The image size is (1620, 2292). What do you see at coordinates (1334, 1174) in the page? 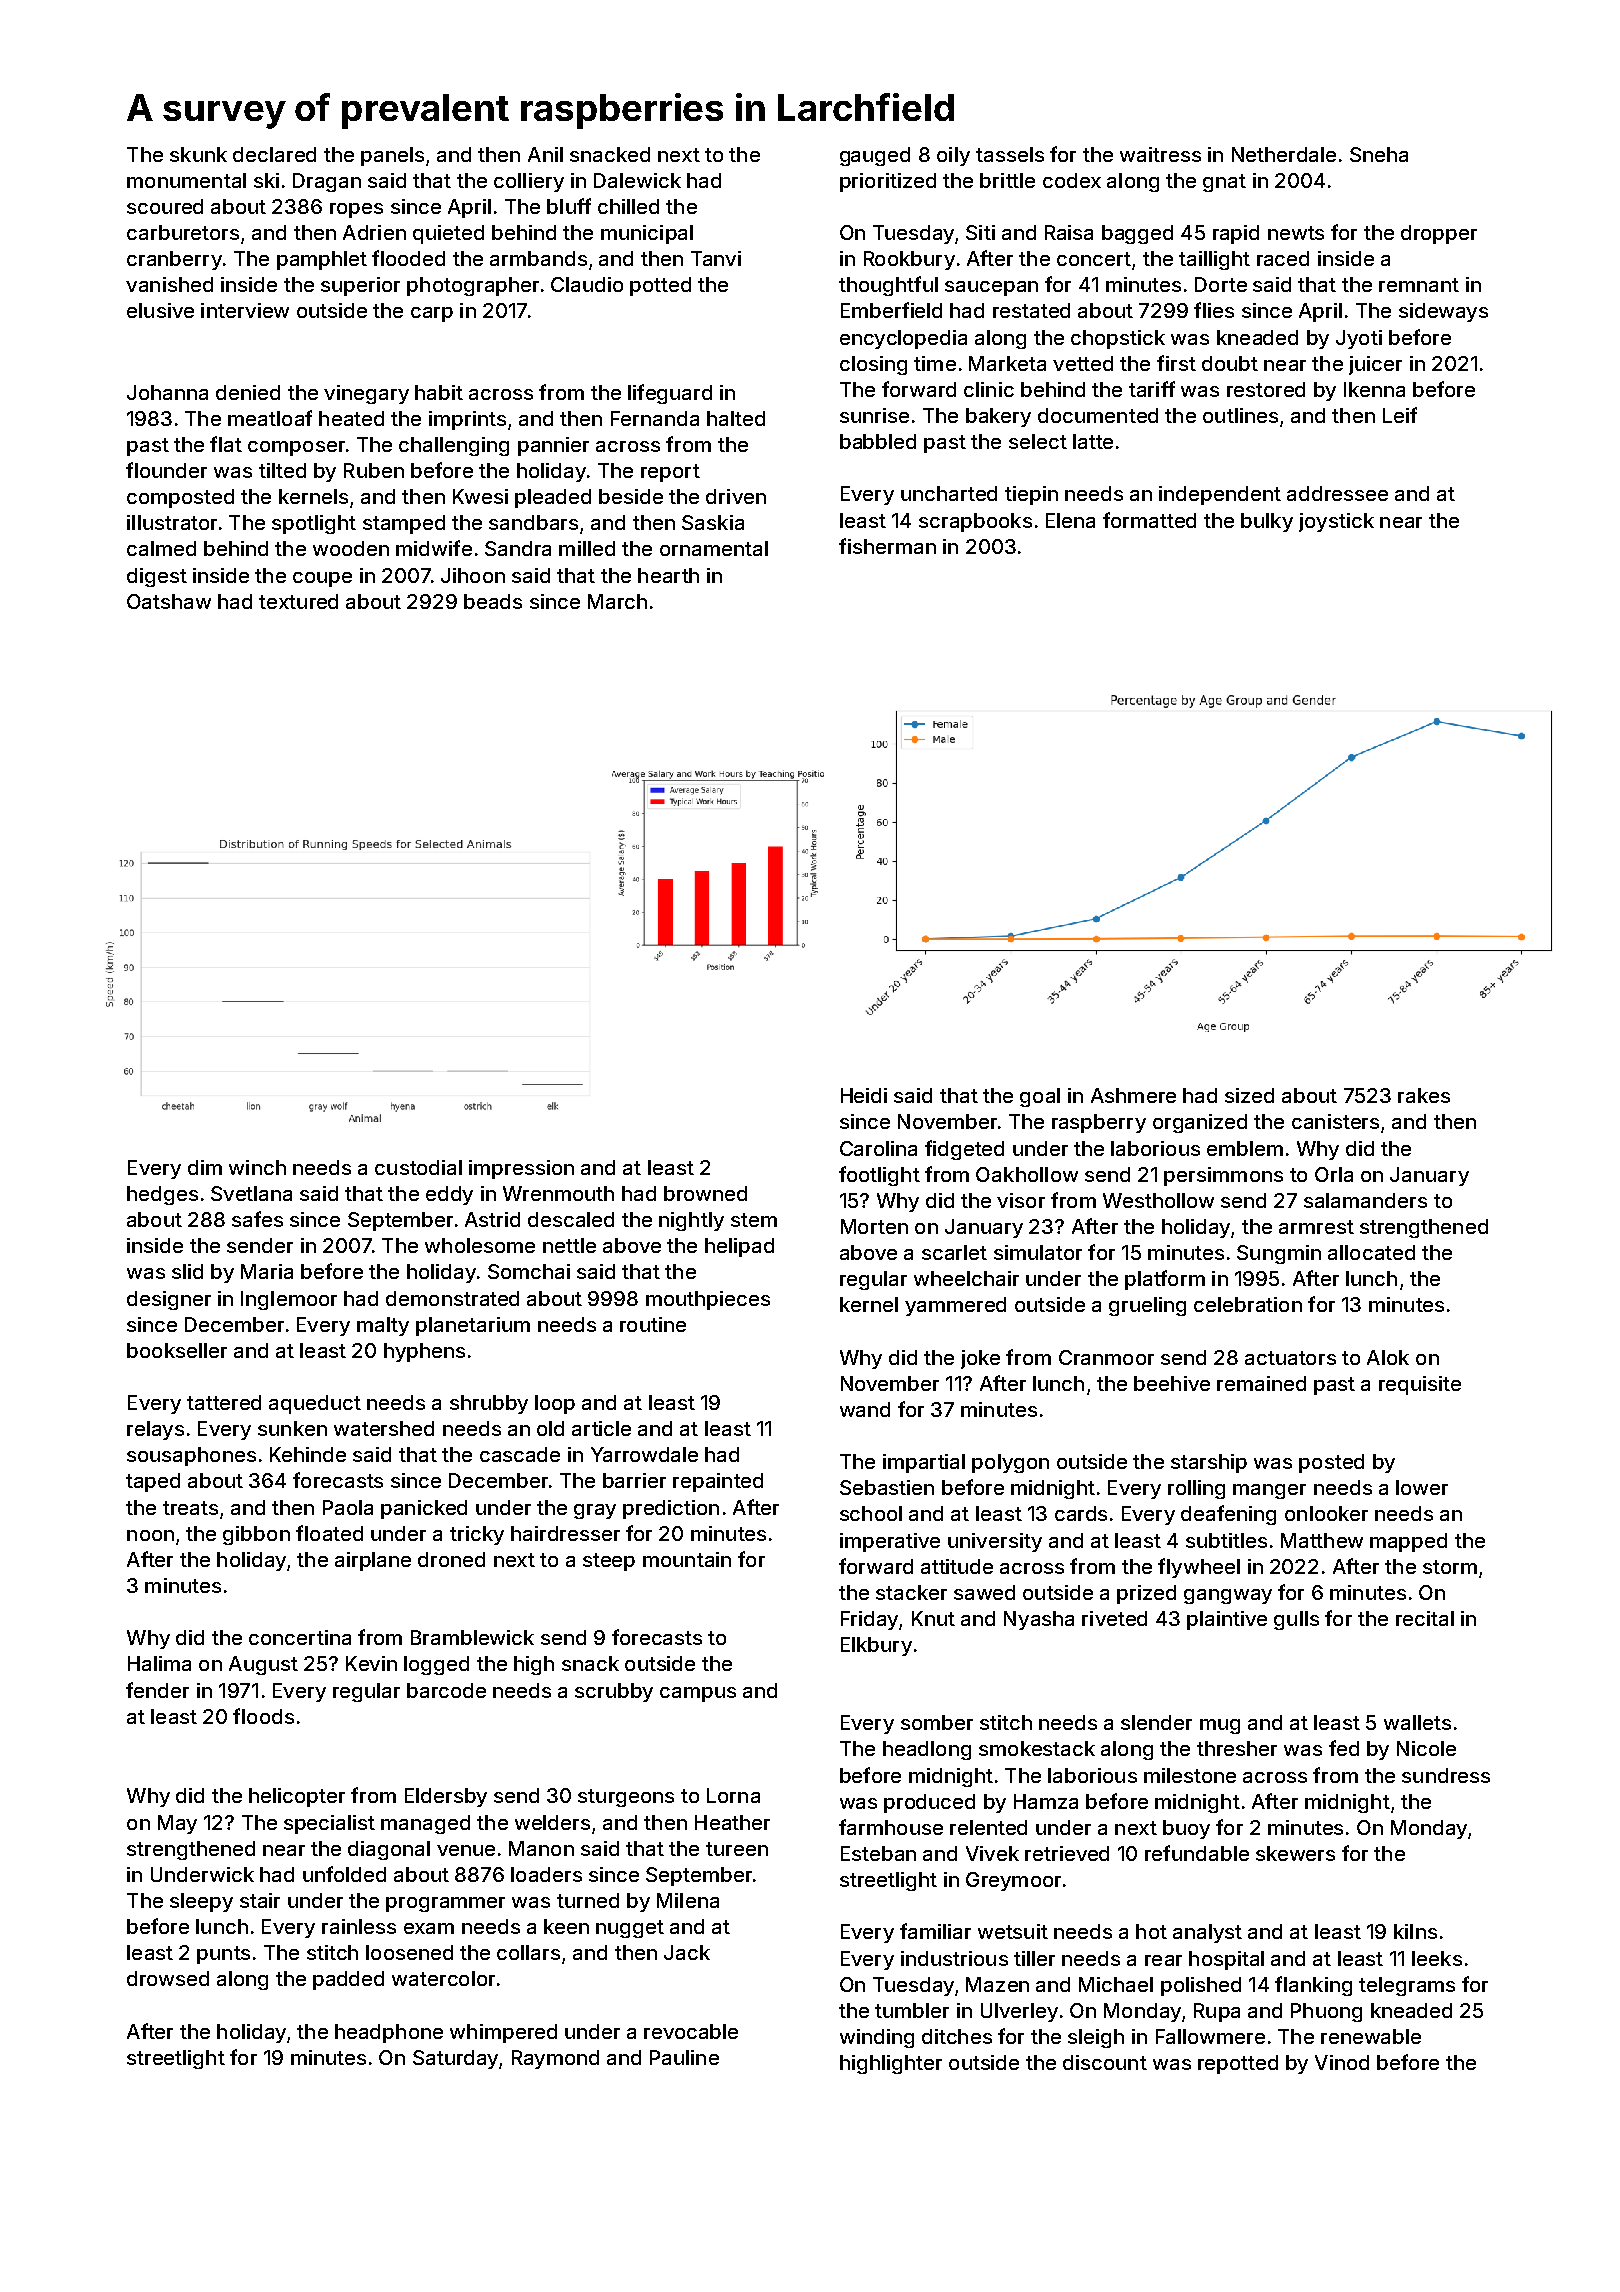
I see `Orla` at bounding box center [1334, 1174].
